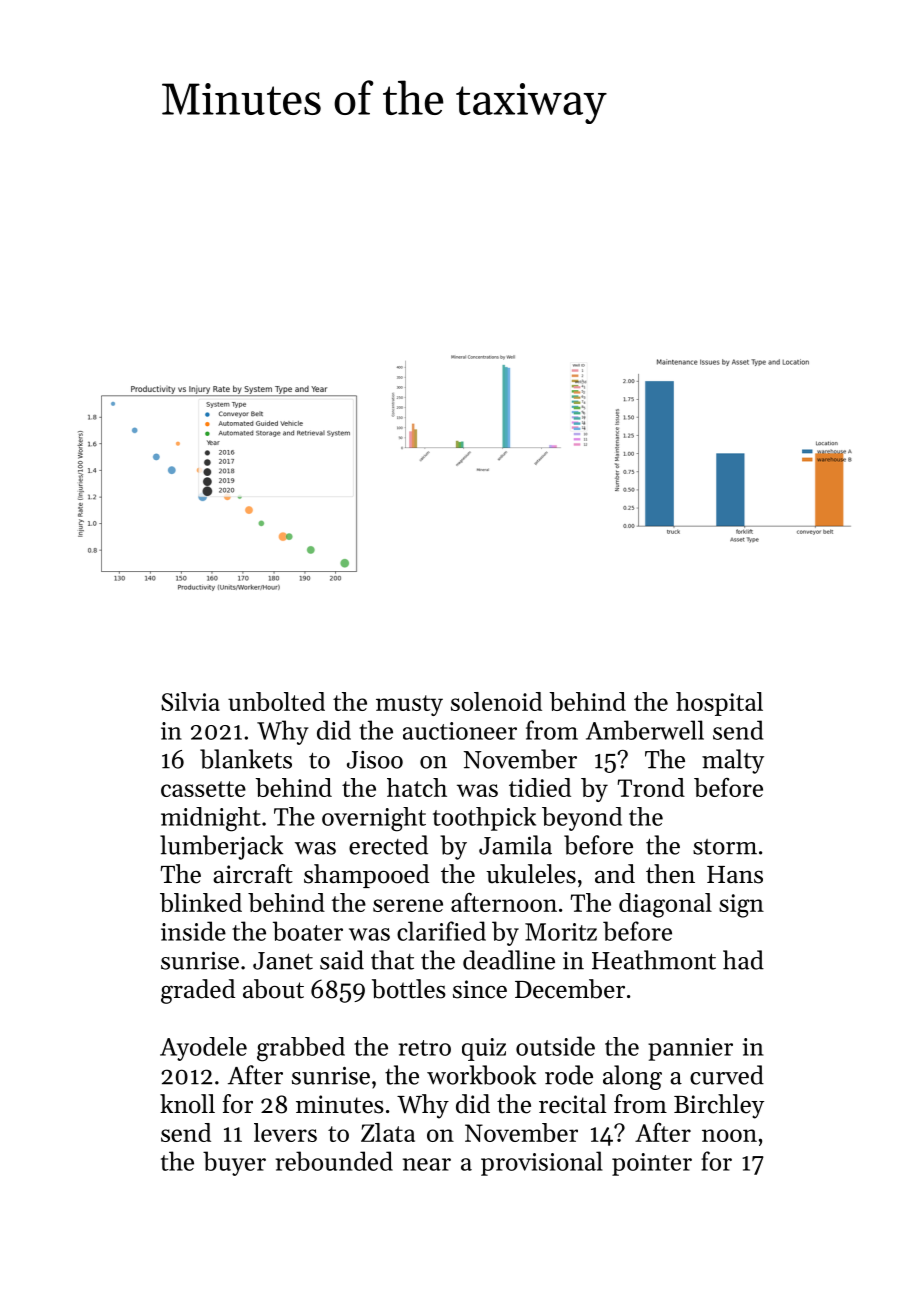  What do you see at coordinates (301, 1049) in the screenshot?
I see `grabbed` at bounding box center [301, 1049].
